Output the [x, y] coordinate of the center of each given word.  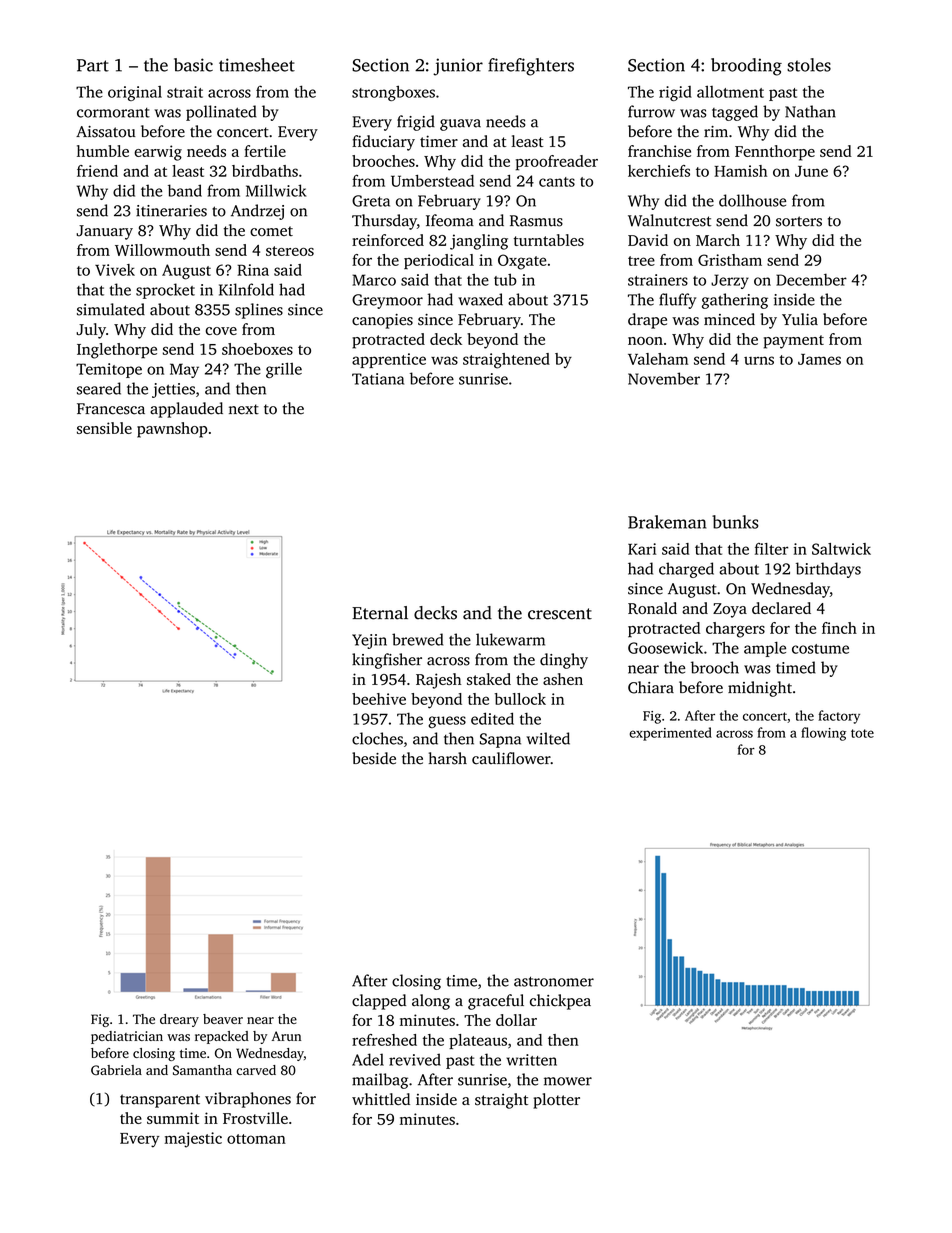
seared [99, 388]
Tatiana [378, 379]
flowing [823, 734]
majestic [193, 1140]
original [135, 93]
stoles [809, 65]
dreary [179, 1020]
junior [458, 67]
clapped [379, 1002]
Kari [642, 549]
